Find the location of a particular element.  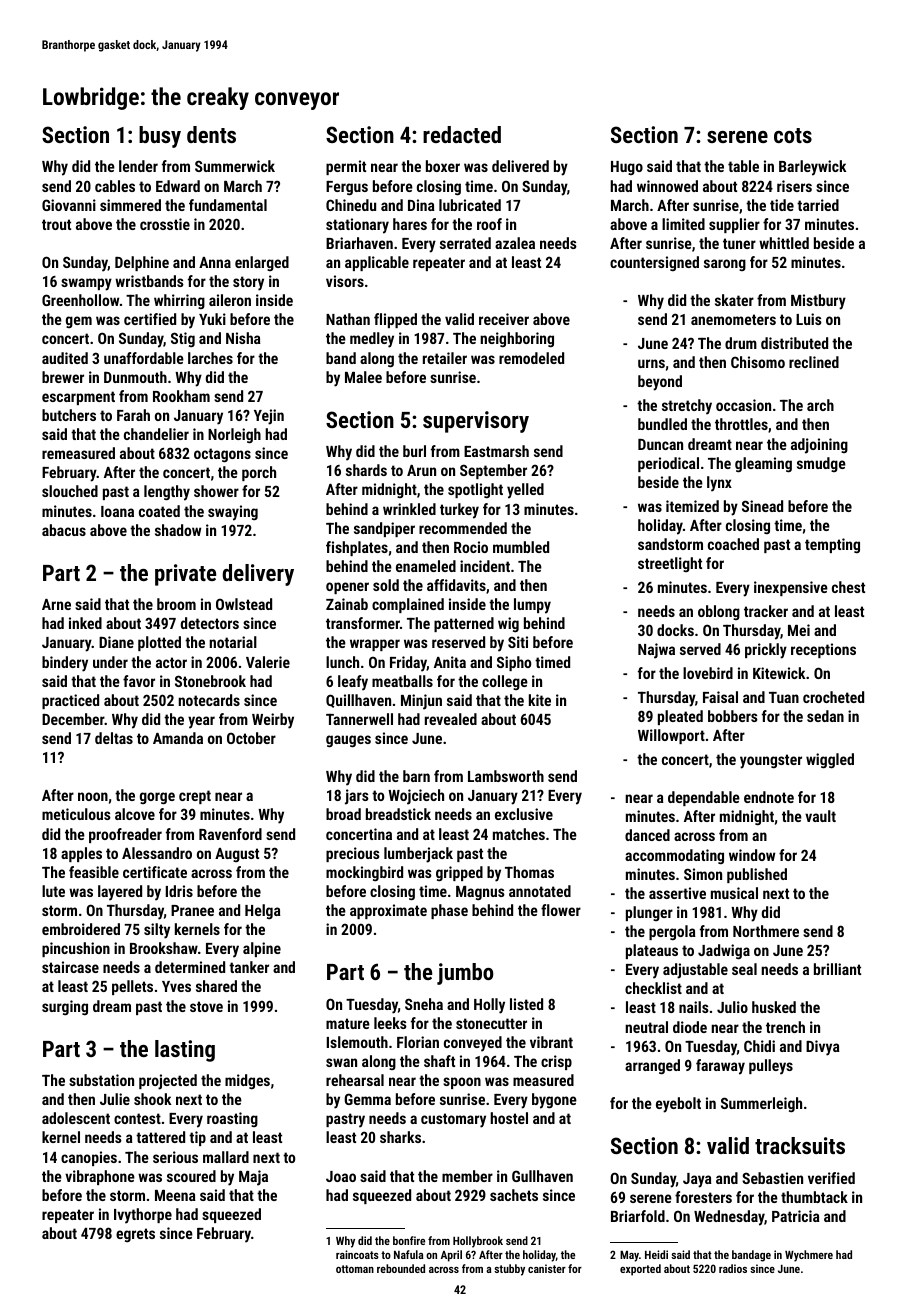

lynx is located at coordinates (719, 484).
